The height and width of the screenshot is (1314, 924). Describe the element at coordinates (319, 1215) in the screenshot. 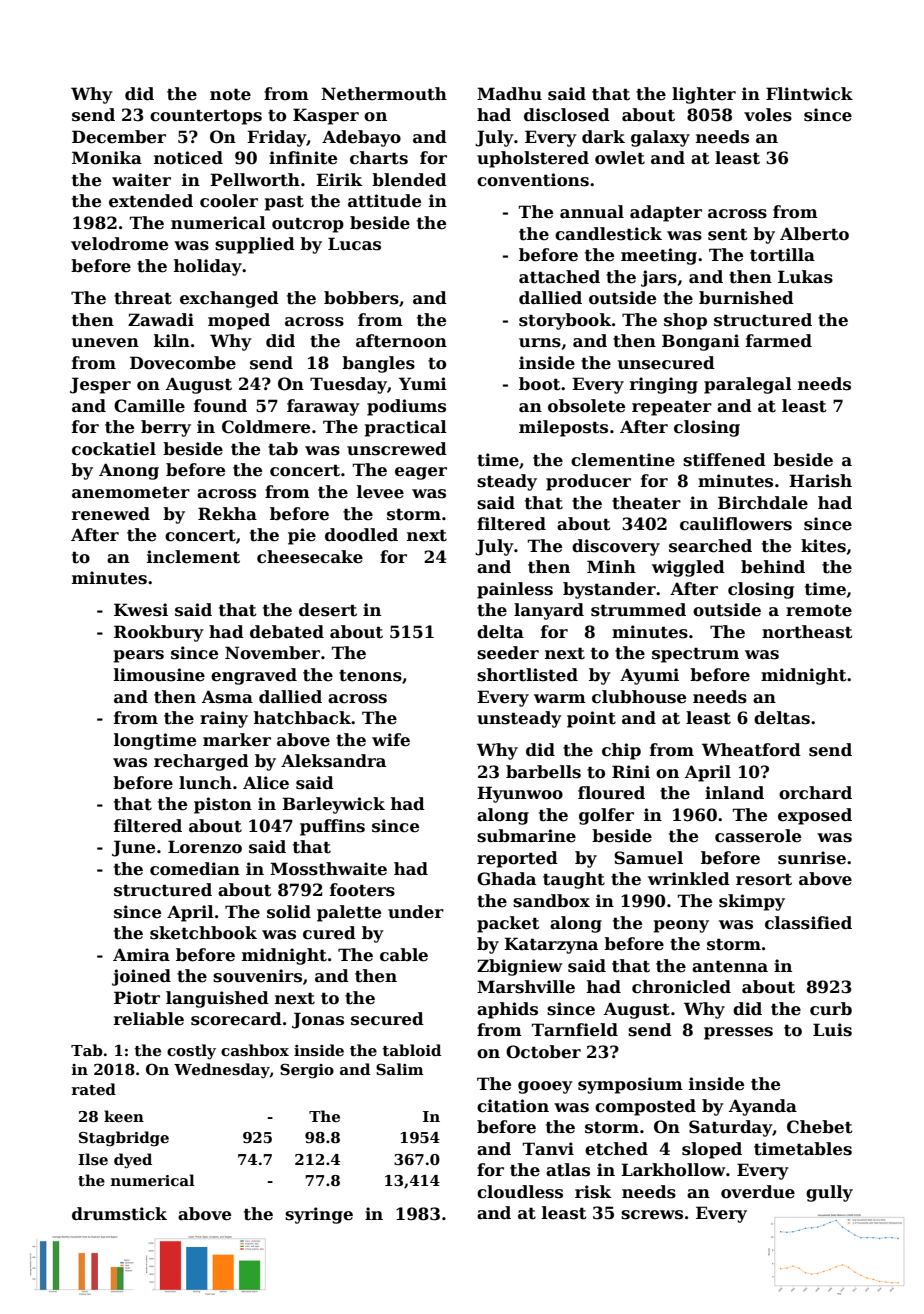

I see `syringe` at that location.
